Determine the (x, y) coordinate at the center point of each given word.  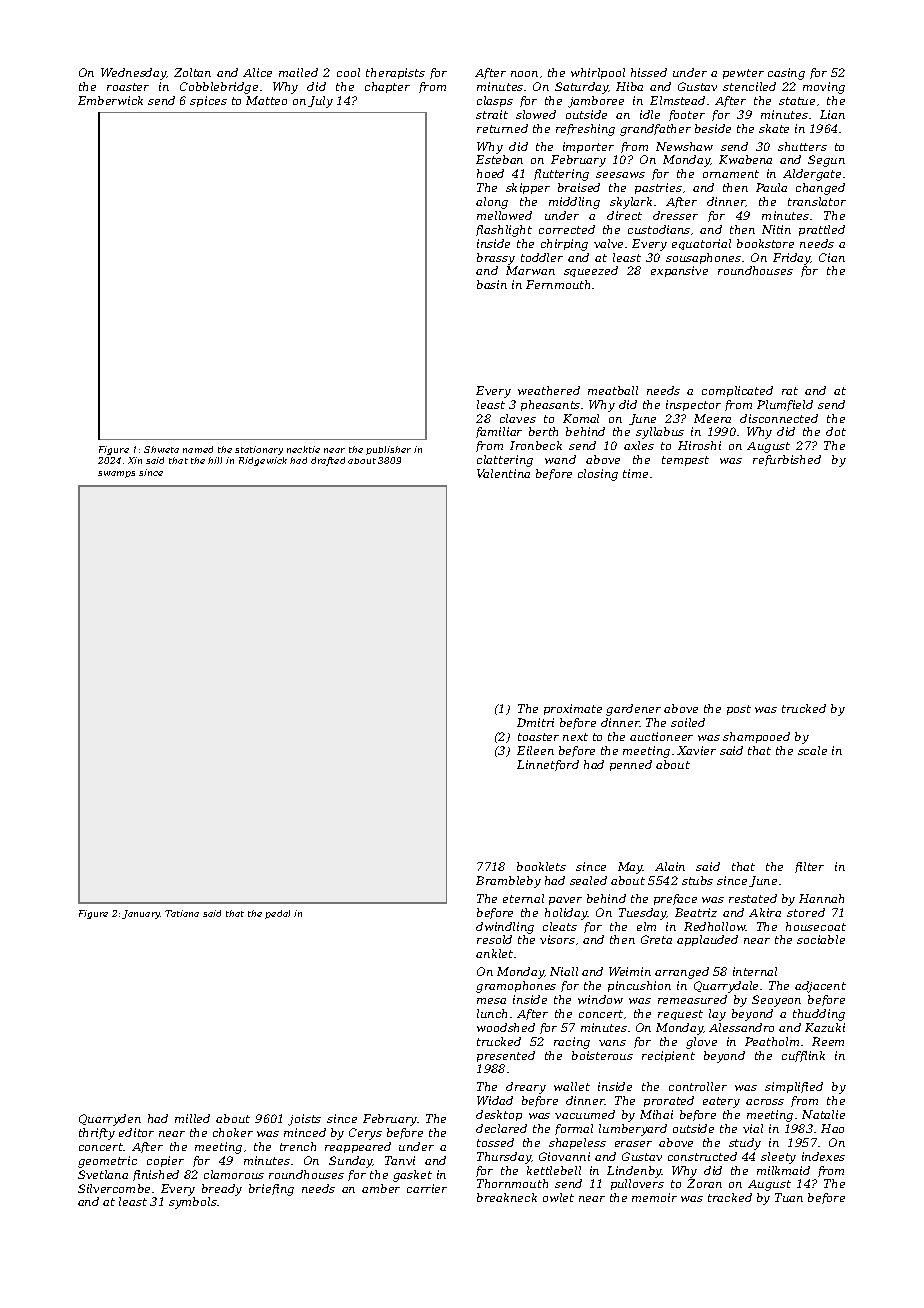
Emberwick (110, 100)
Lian (832, 114)
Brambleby (508, 882)
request (680, 1015)
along (492, 203)
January (141, 914)
